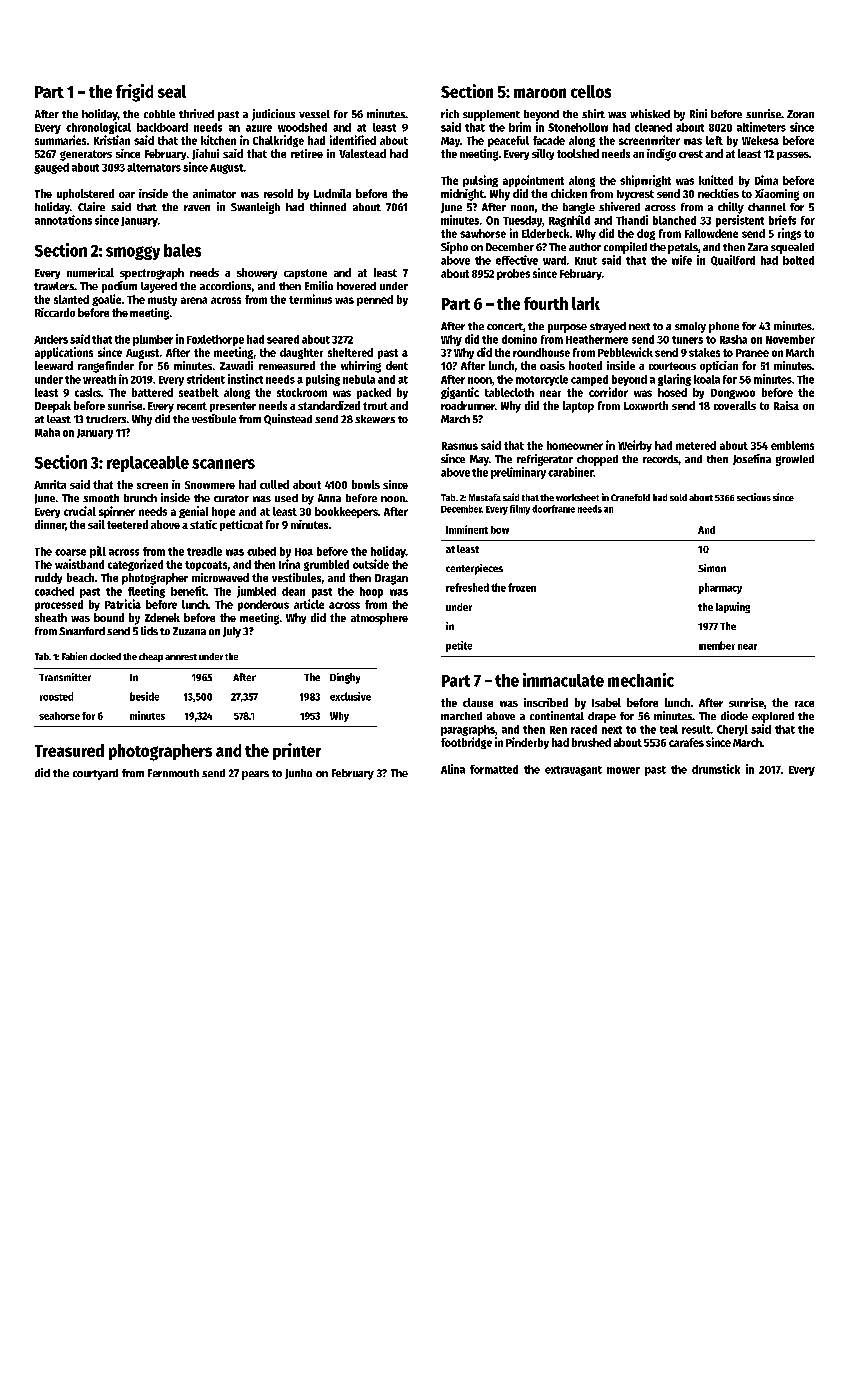 Image resolution: width=849 pixels, height=1400 pixels. I want to click on midnight, so click(462, 195).
